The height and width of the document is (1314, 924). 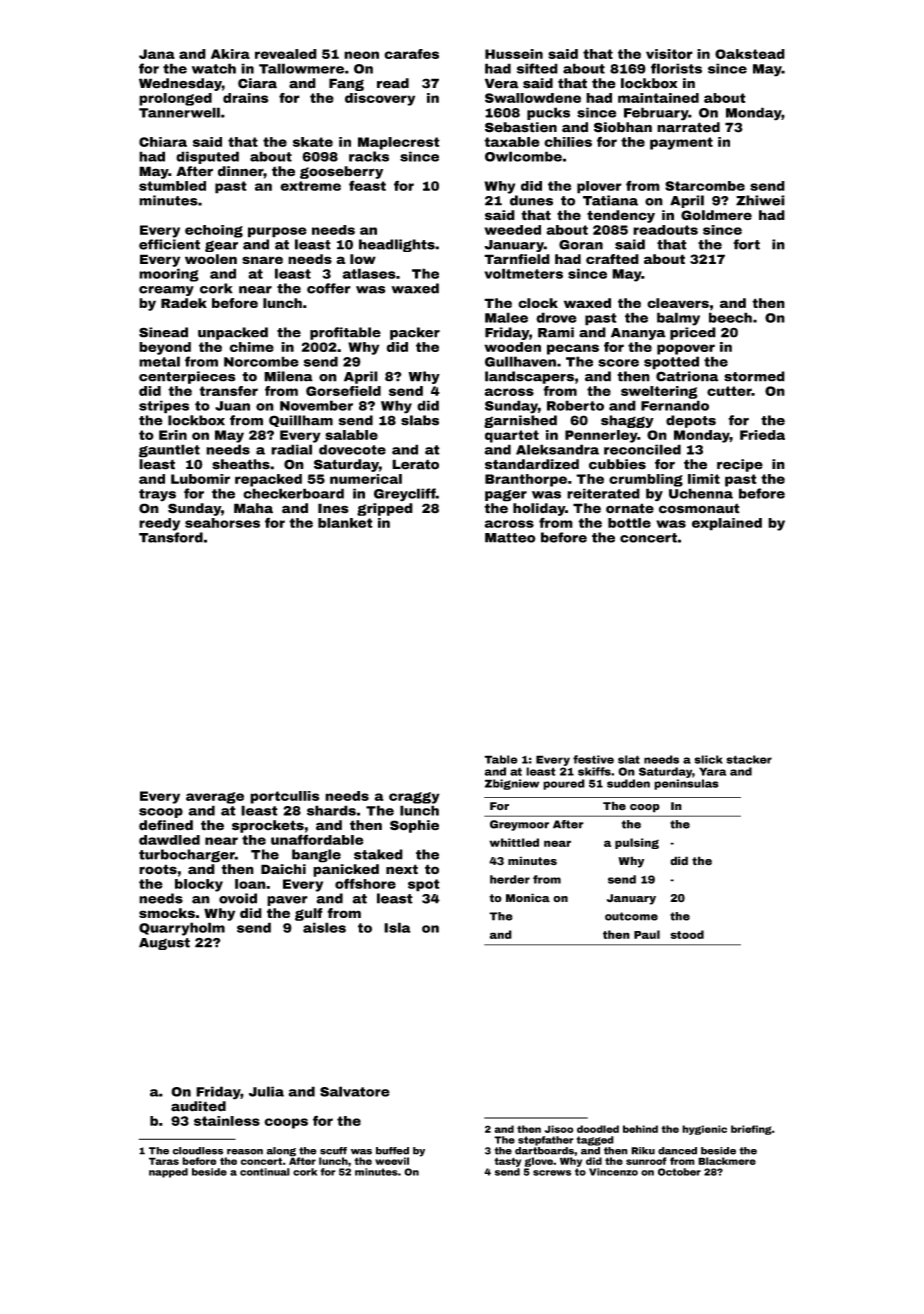 What do you see at coordinates (593, 759) in the document?
I see `festive` at bounding box center [593, 759].
